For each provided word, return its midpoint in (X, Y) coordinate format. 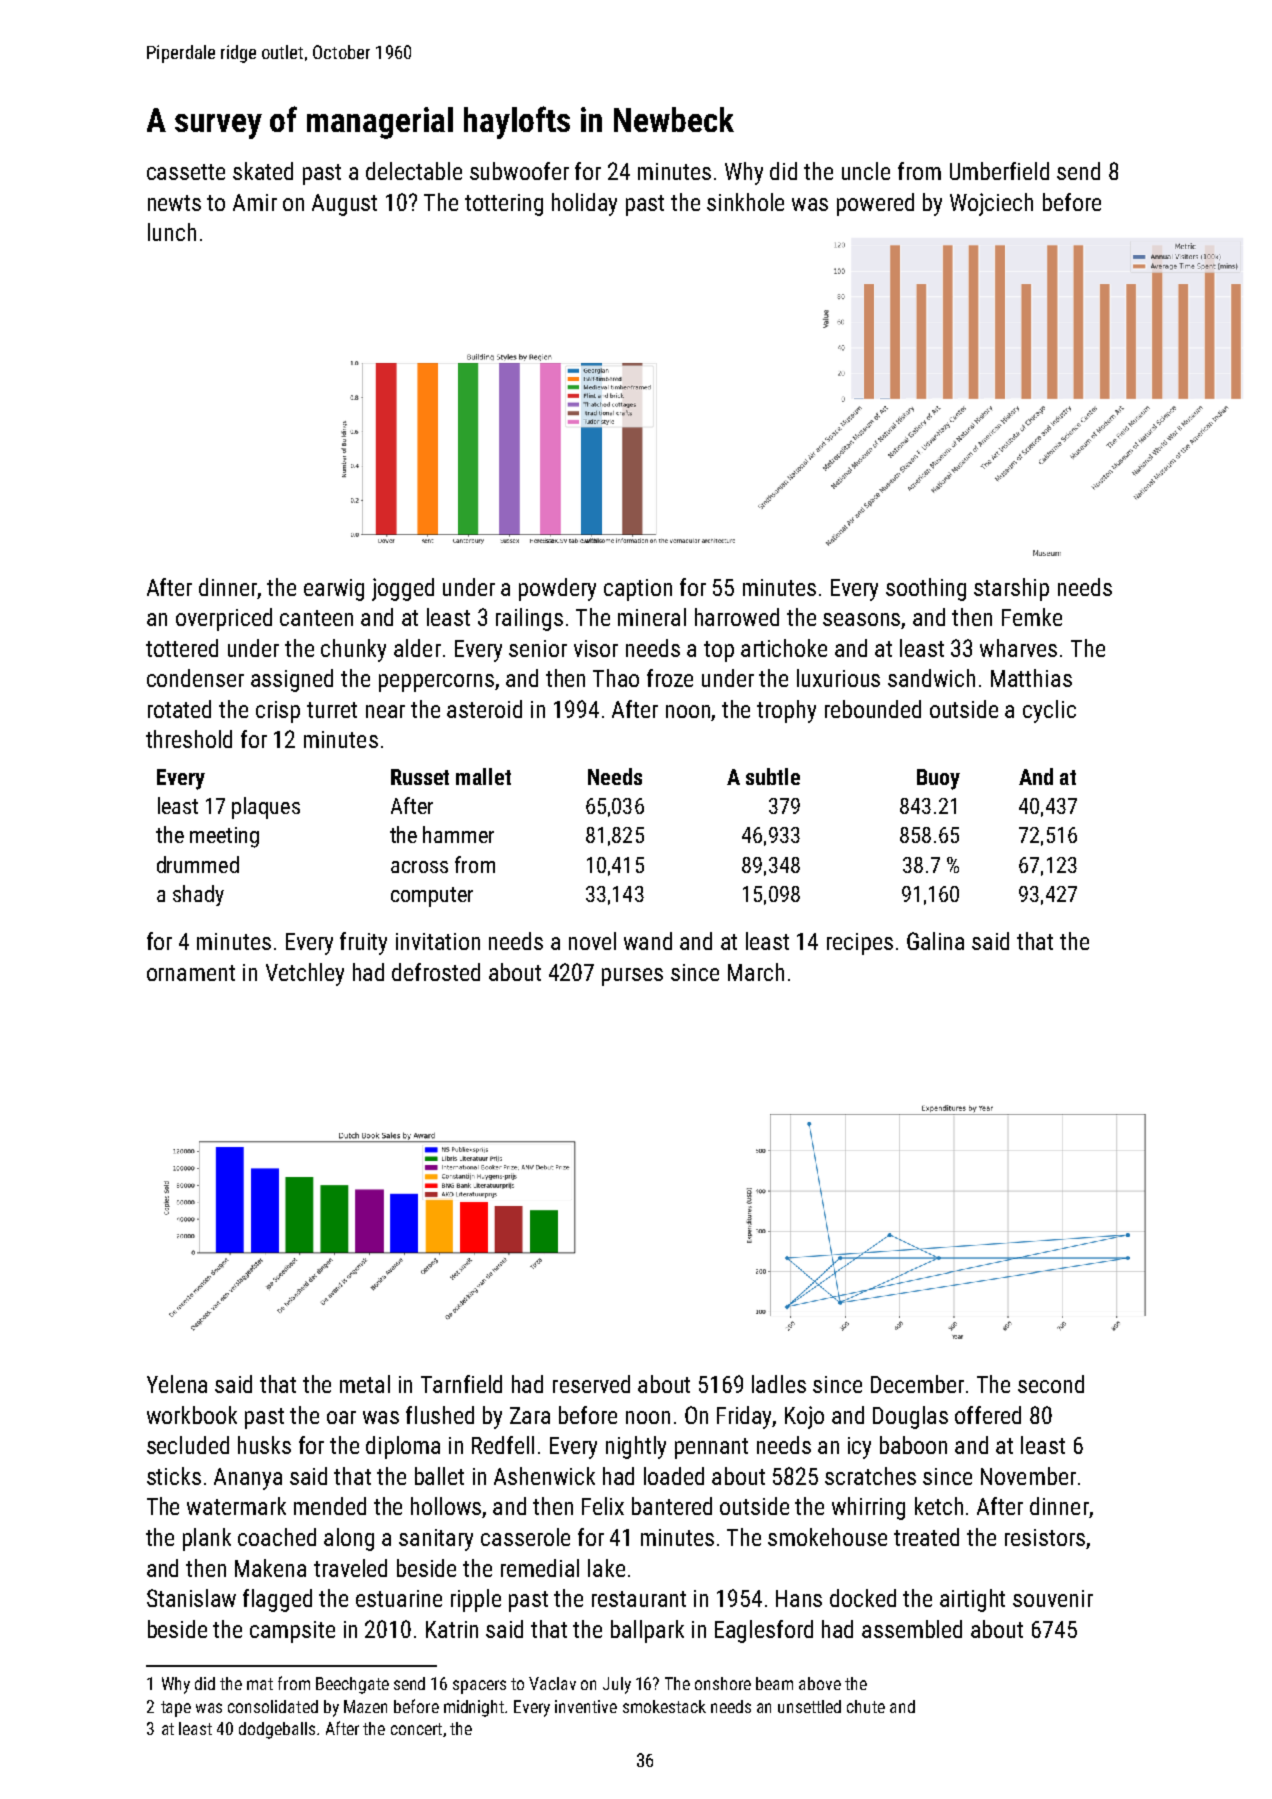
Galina (935, 941)
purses (632, 977)
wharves (1018, 648)
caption (638, 590)
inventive (586, 1706)
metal (365, 1384)
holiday (584, 204)
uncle (866, 171)
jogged (403, 589)
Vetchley (305, 974)
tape (176, 1709)
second (1051, 1384)
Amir (255, 202)
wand (648, 941)
